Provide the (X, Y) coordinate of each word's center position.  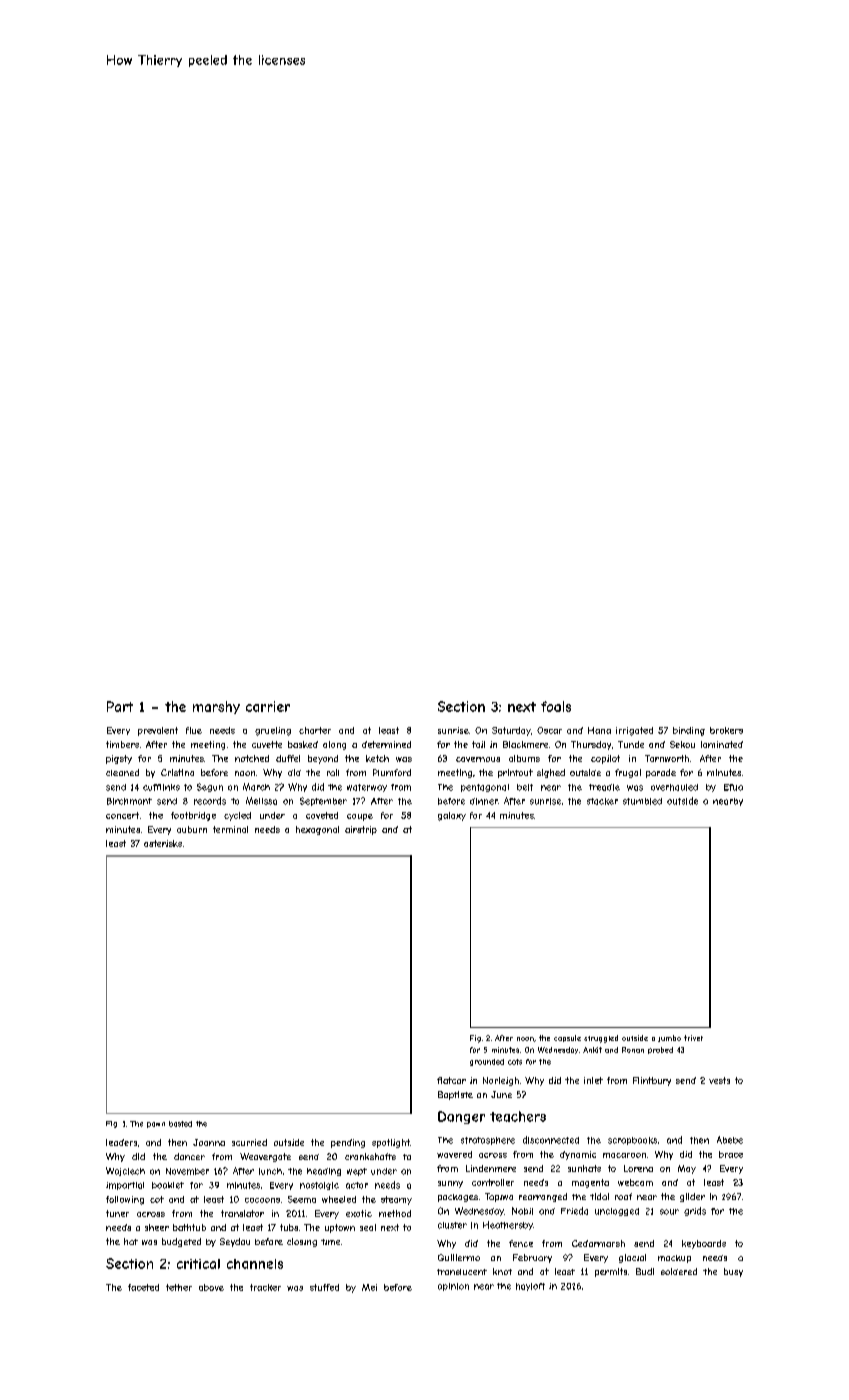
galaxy (452, 816)
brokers (726, 730)
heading (324, 1172)
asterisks (163, 843)
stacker (602, 801)
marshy (216, 707)
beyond (323, 759)
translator (242, 1213)
